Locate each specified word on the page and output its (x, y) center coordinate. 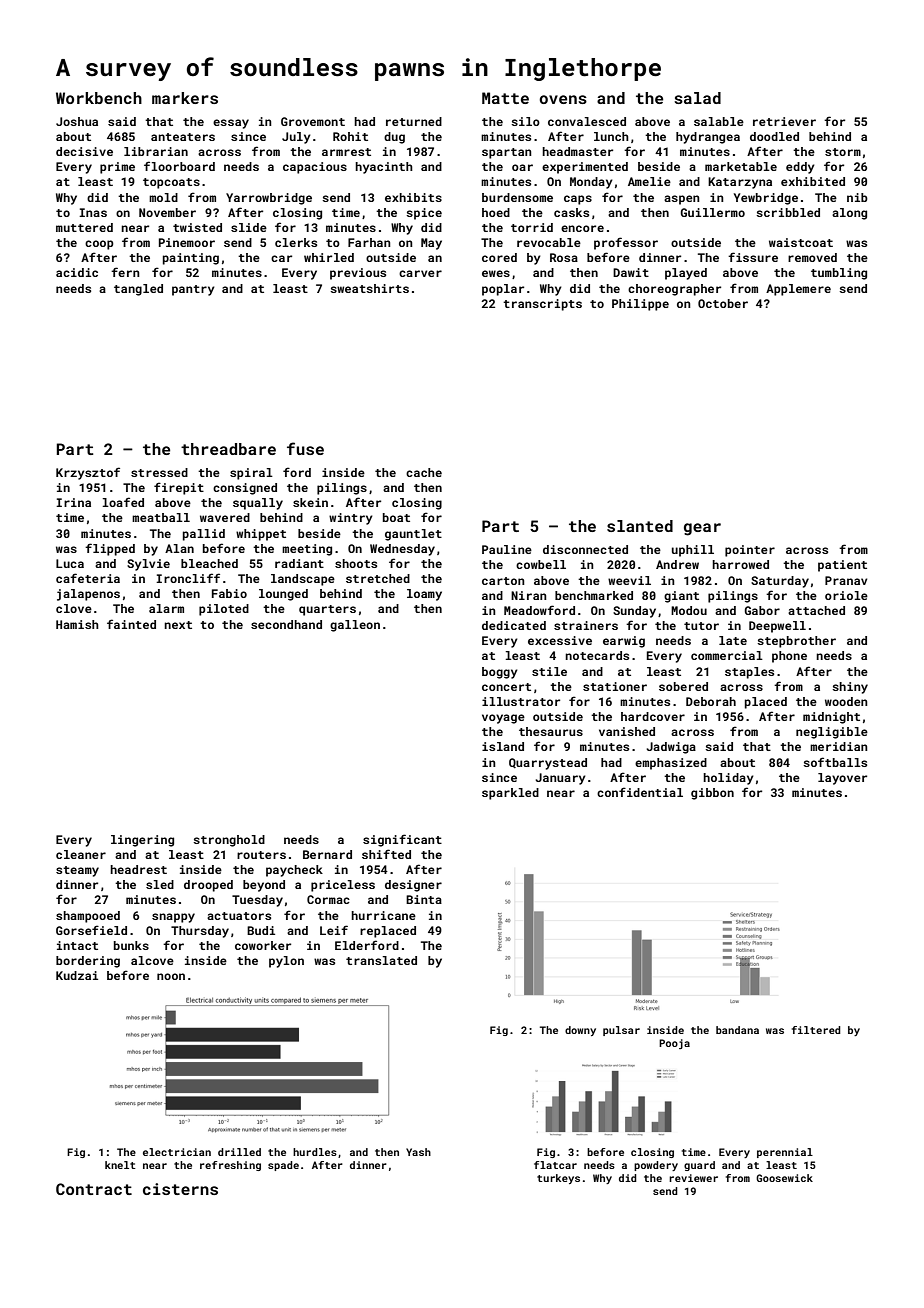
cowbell (541, 564)
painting (191, 259)
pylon (286, 962)
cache (424, 472)
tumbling (839, 274)
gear (702, 529)
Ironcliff (188, 578)
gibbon (712, 794)
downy (580, 1031)
